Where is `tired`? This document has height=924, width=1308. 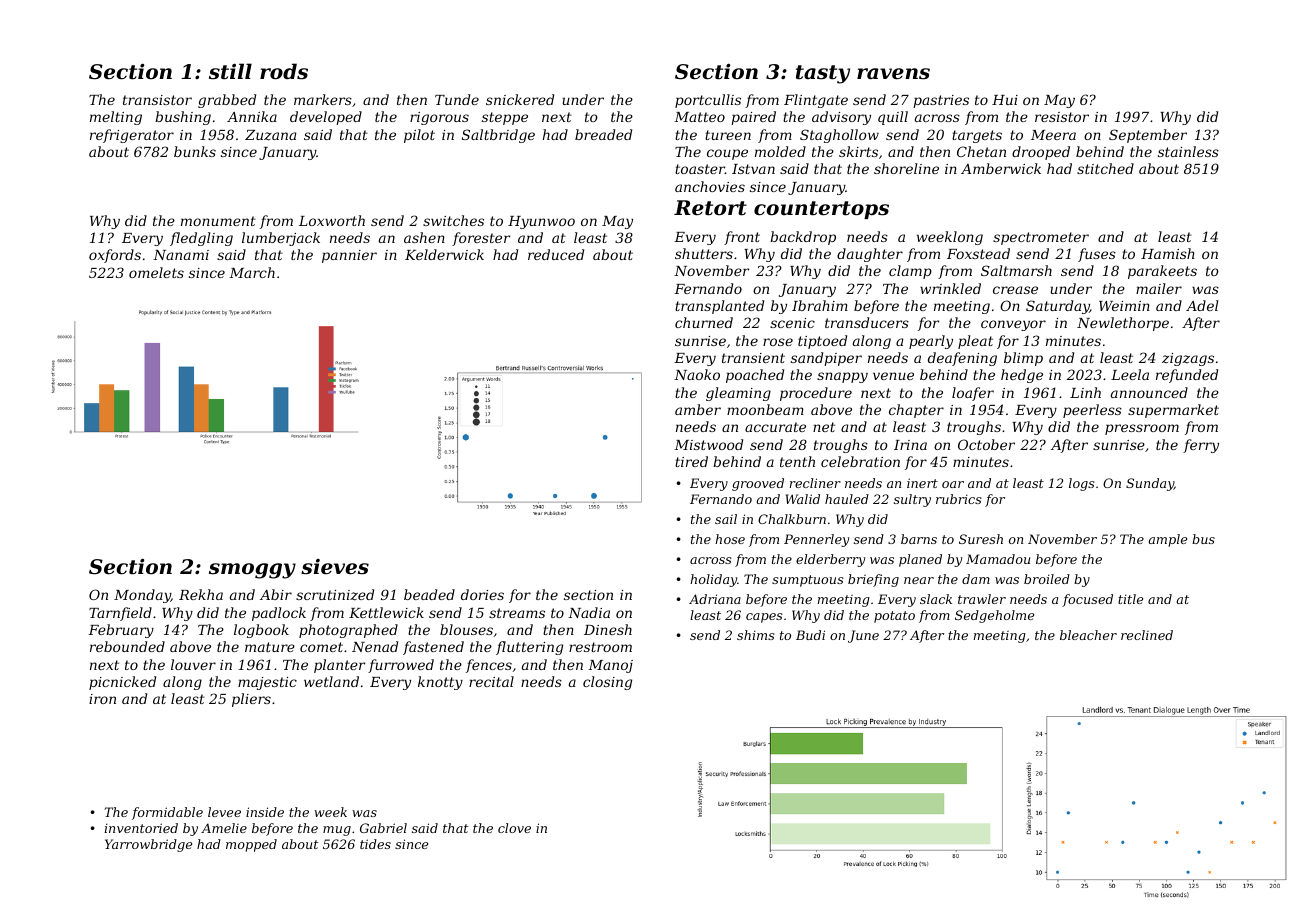
tired is located at coordinates (691, 461).
